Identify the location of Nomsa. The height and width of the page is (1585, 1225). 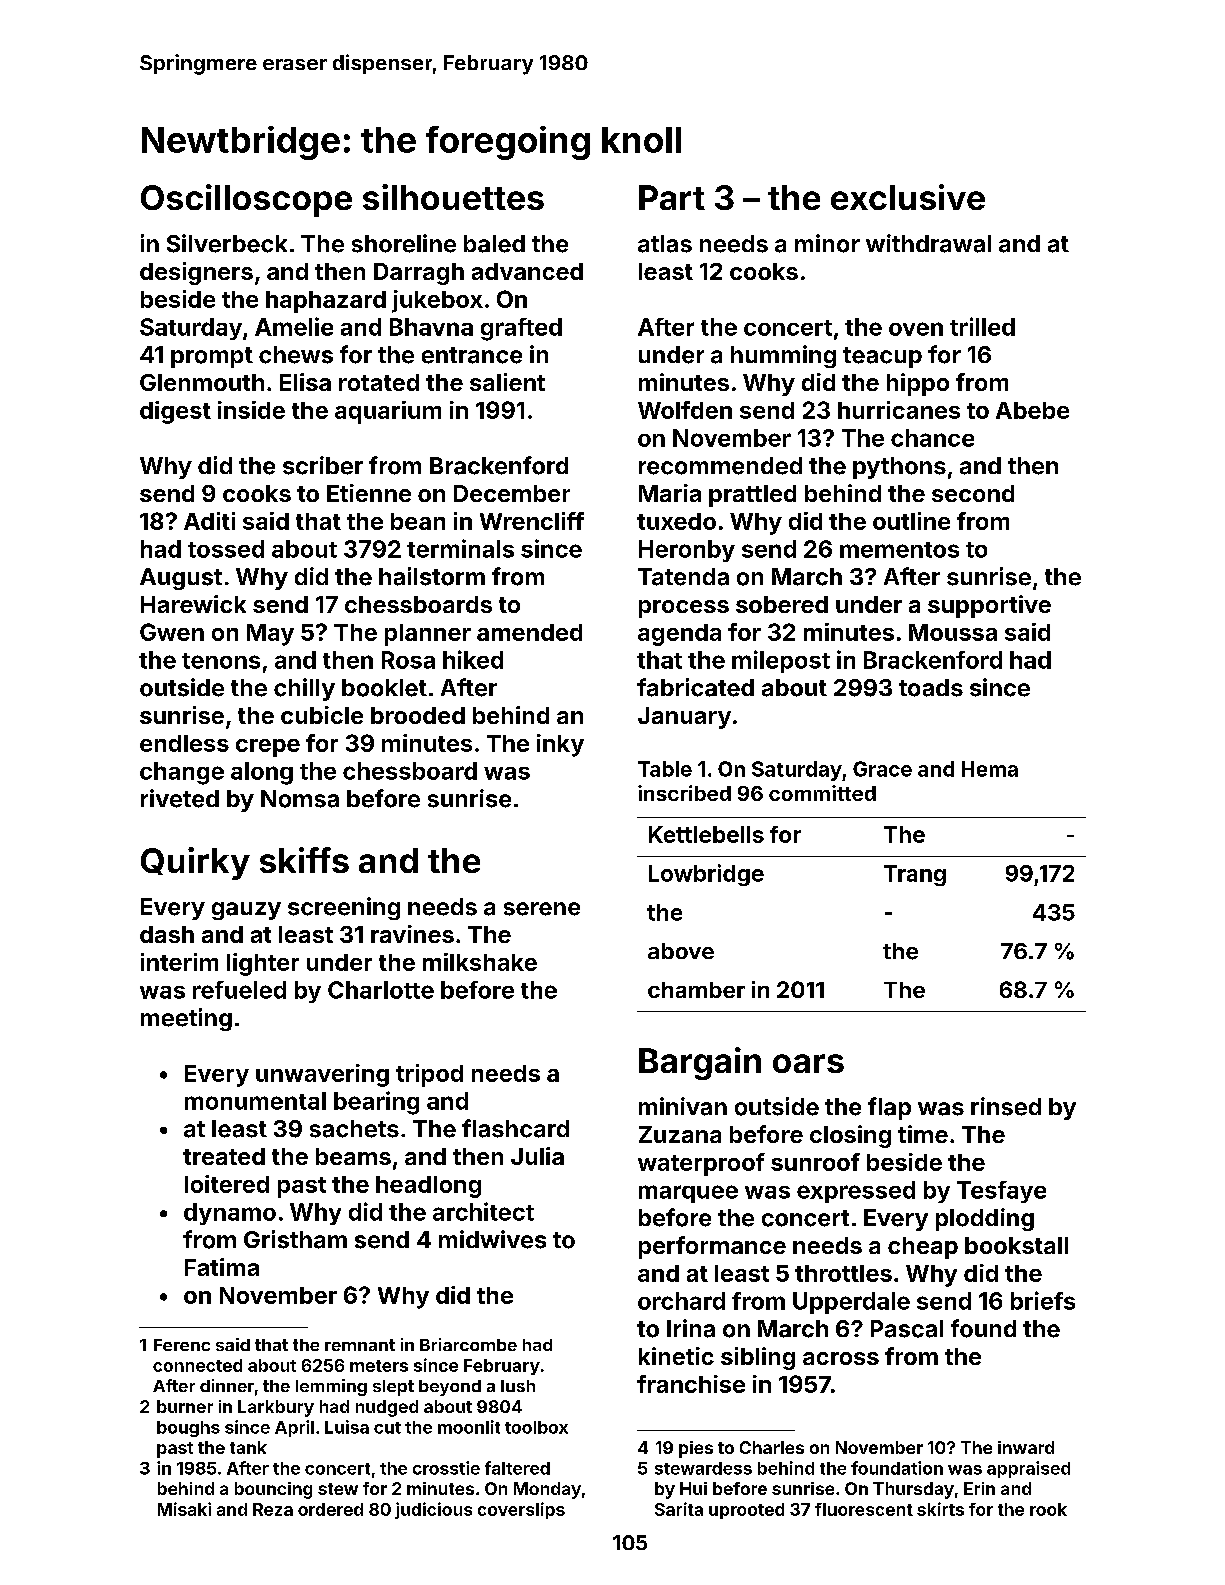
(300, 799).
